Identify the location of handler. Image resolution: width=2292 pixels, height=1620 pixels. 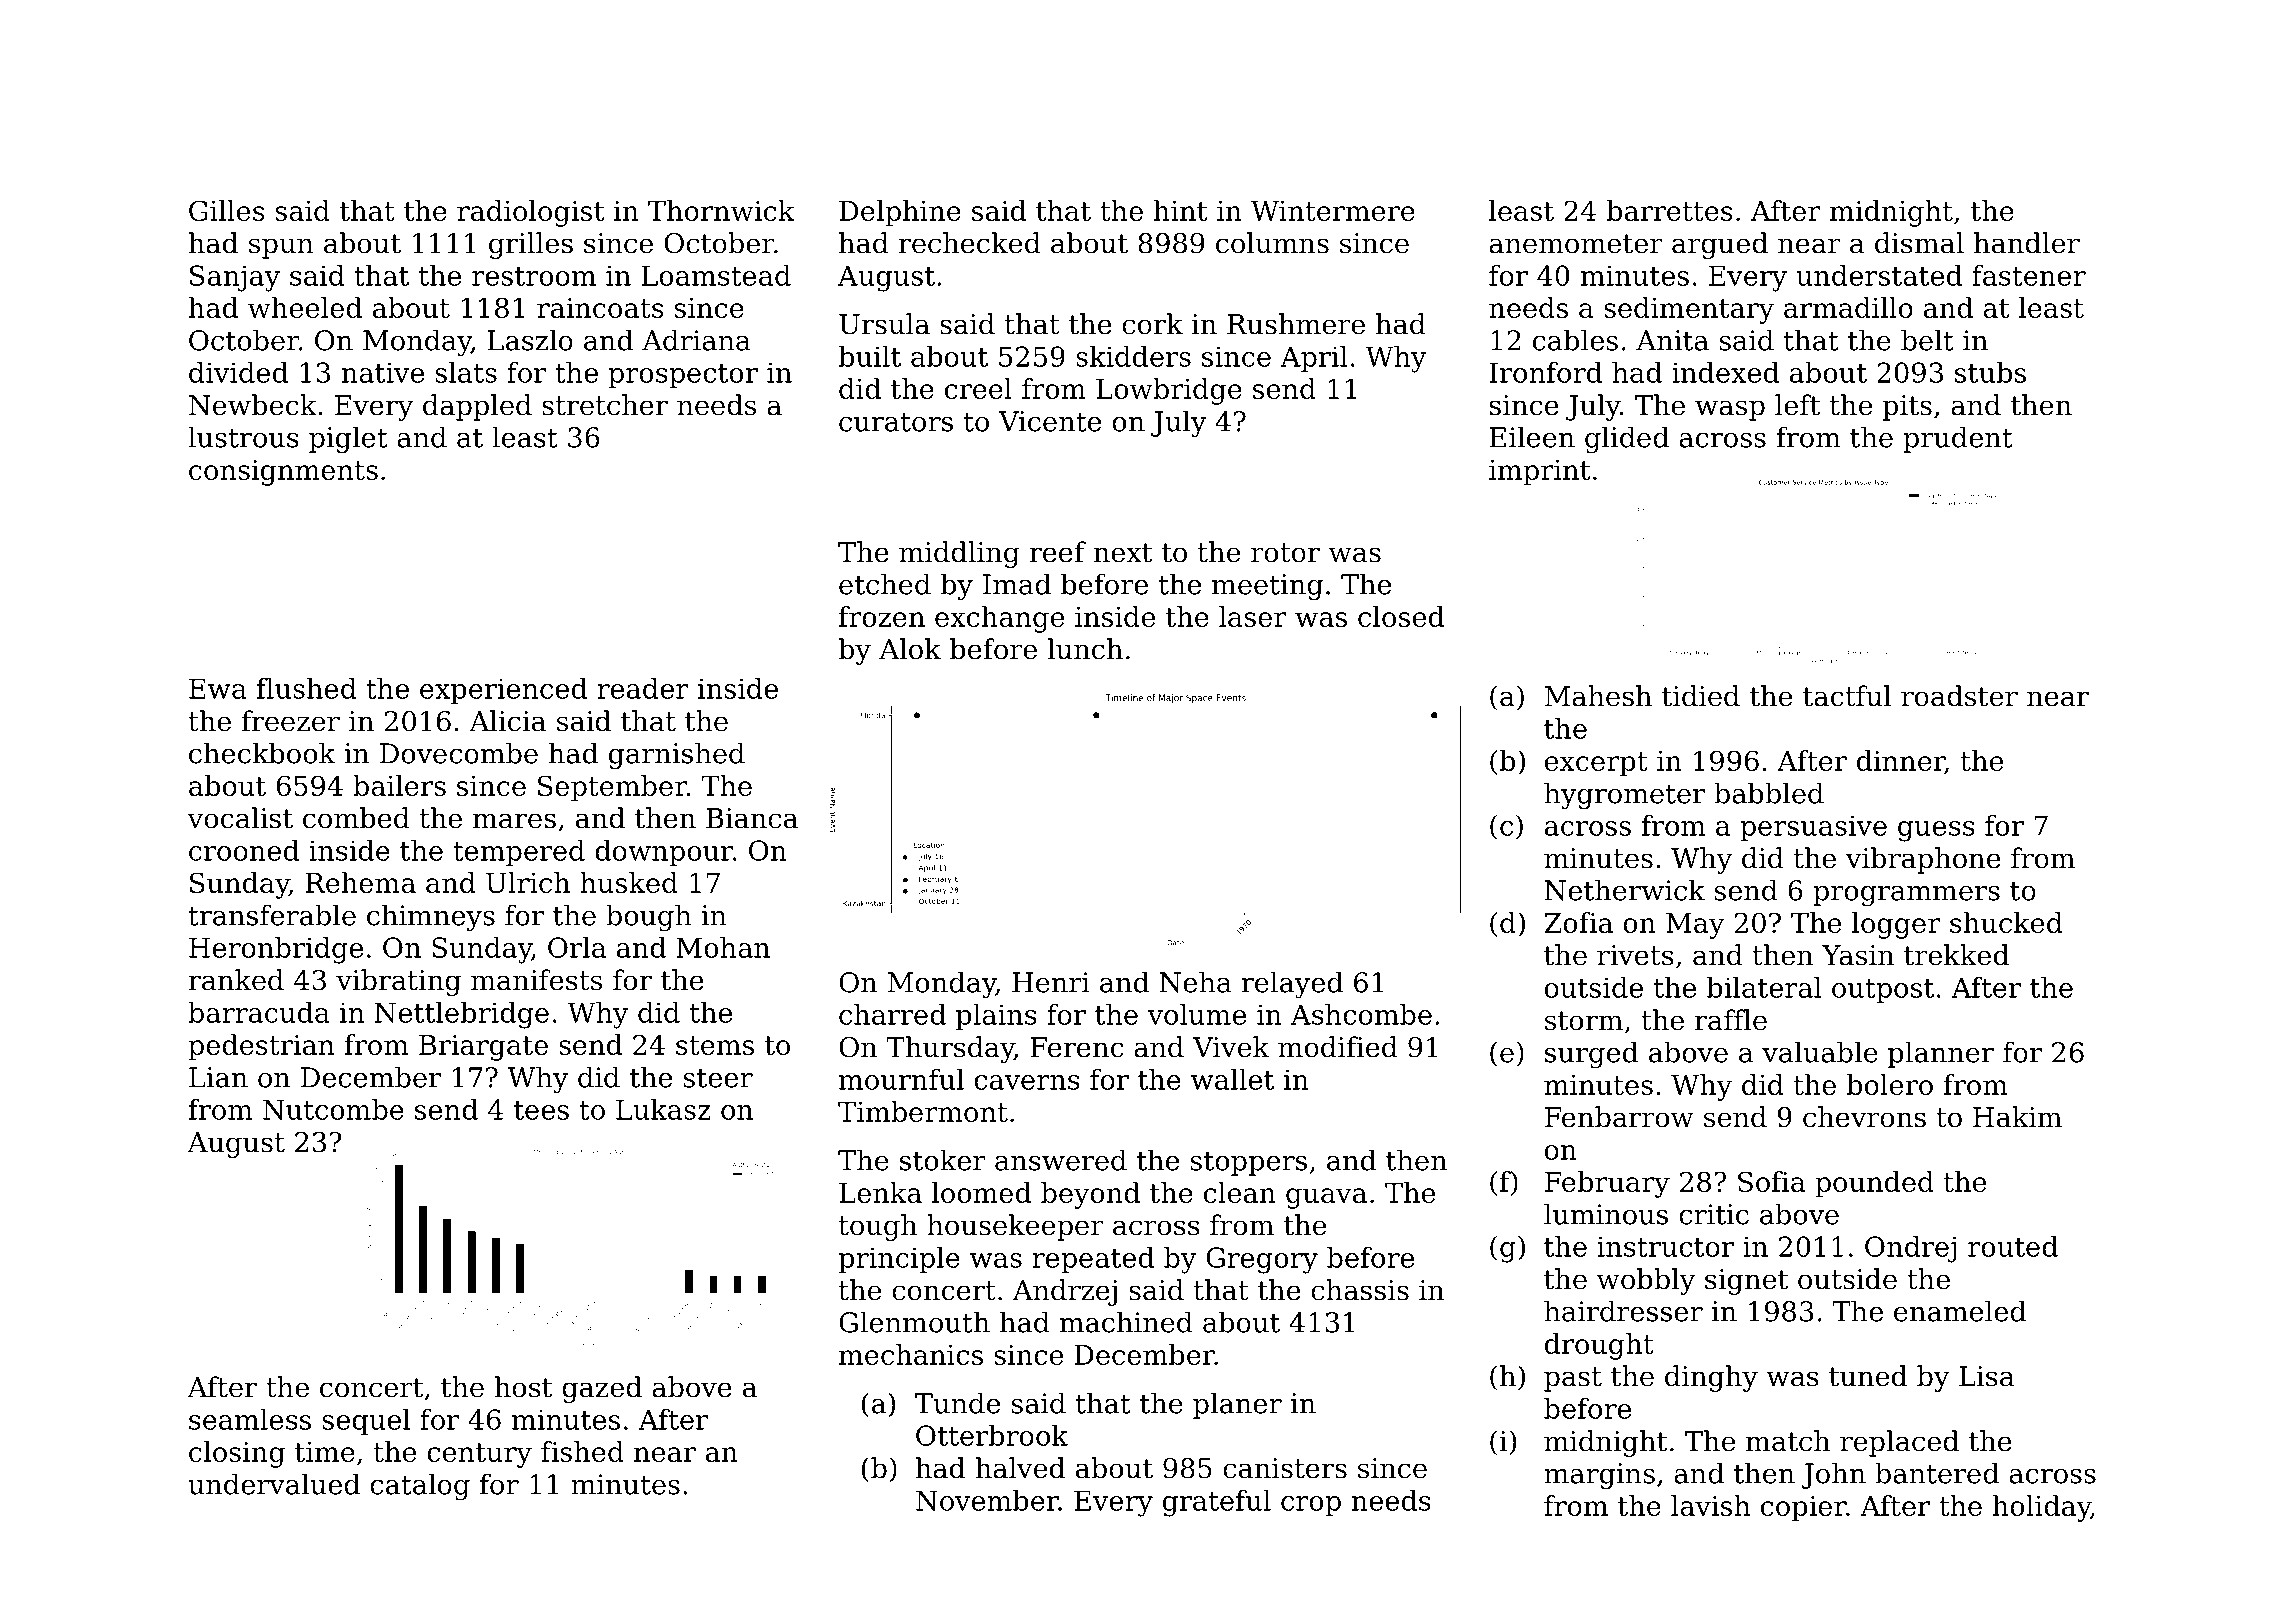
(2027, 243).
